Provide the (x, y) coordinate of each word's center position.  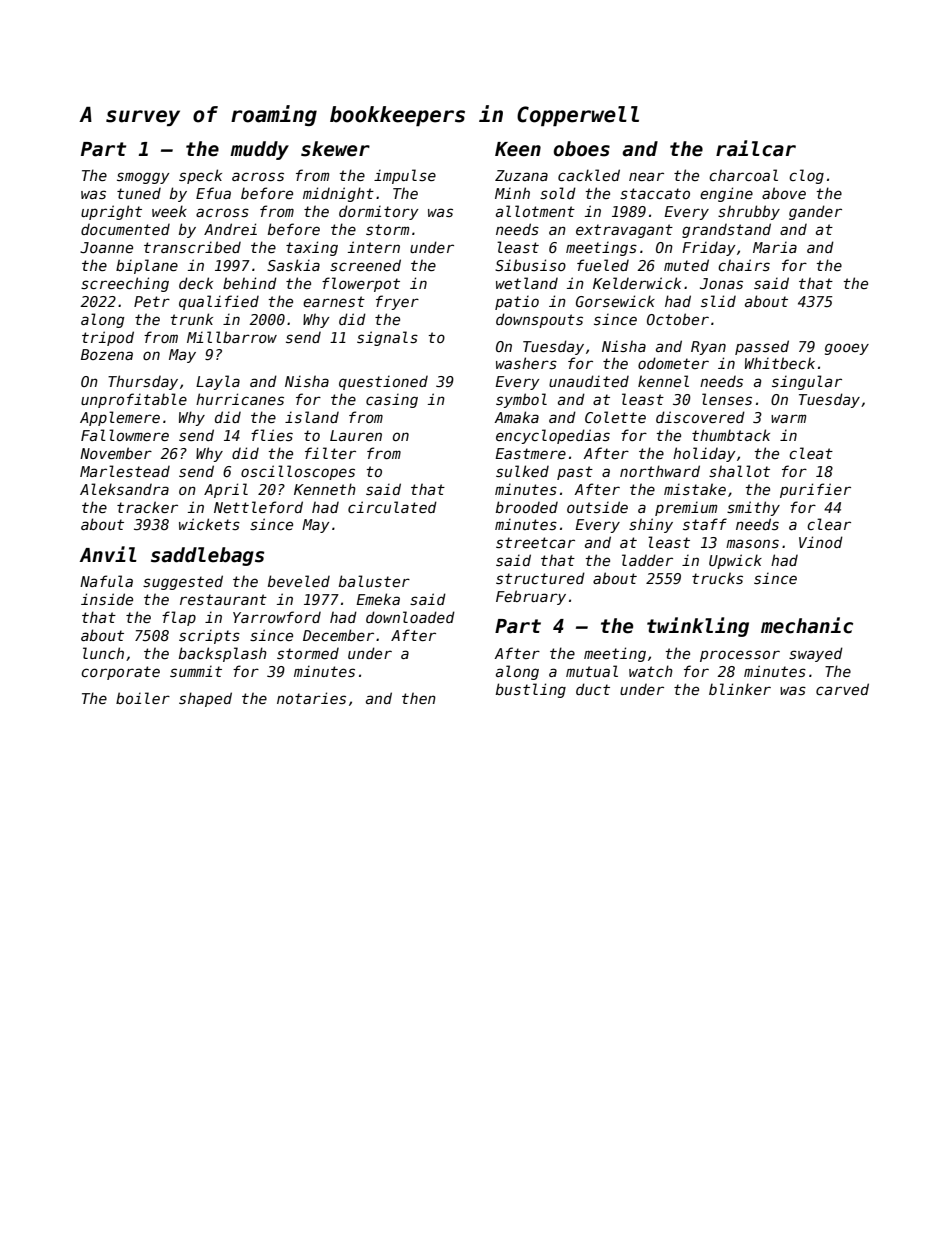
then (419, 698)
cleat (811, 453)
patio (517, 302)
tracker (147, 507)
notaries (311, 698)
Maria (775, 247)
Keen (518, 149)
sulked (522, 471)
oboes (582, 149)
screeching (125, 284)
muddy (259, 150)
